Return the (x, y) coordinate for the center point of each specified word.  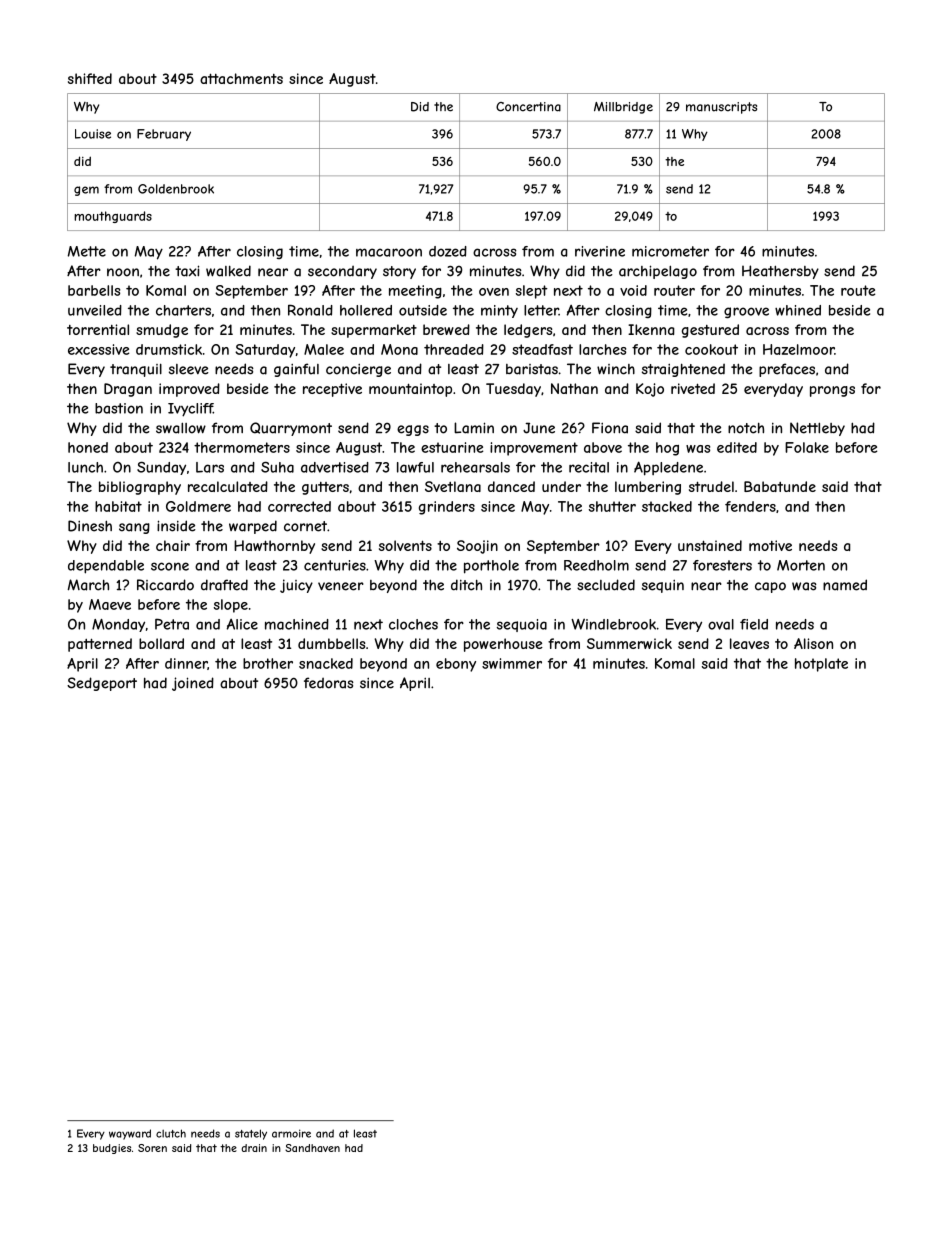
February (164, 135)
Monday (118, 625)
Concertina (528, 107)
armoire (291, 1133)
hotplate (821, 665)
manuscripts (721, 108)
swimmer (512, 663)
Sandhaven (312, 1148)
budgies (112, 1149)
